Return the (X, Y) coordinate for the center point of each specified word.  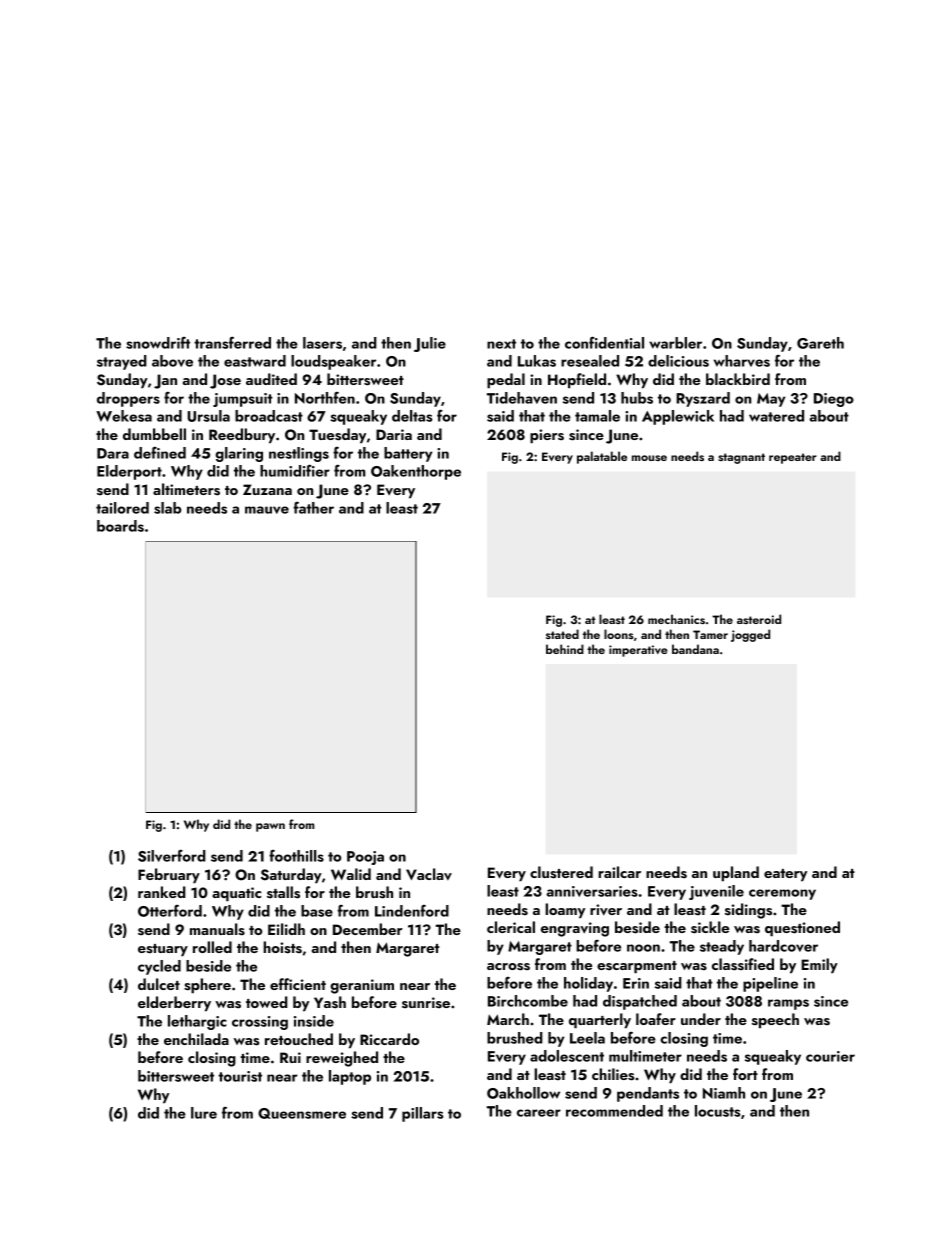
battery (408, 454)
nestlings (299, 454)
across (508, 967)
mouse (649, 458)
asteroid (759, 619)
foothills (296, 856)
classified (743, 964)
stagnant (741, 458)
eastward (255, 361)
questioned (802, 929)
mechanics (676, 619)
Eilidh (286, 929)
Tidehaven (522, 398)
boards (120, 526)
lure (204, 1113)
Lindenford (412, 911)
